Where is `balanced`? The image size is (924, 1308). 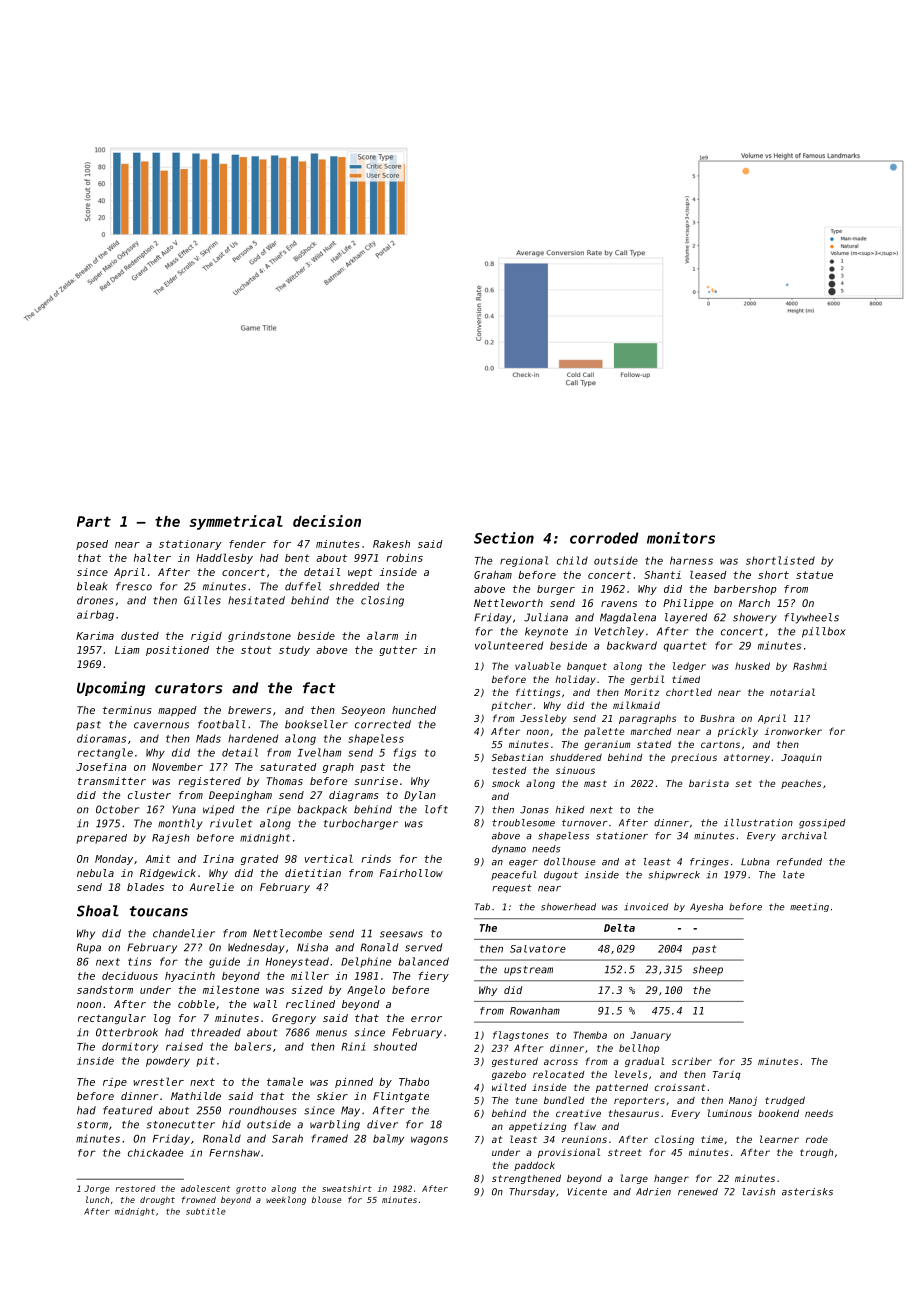
balanced is located at coordinates (423, 961).
